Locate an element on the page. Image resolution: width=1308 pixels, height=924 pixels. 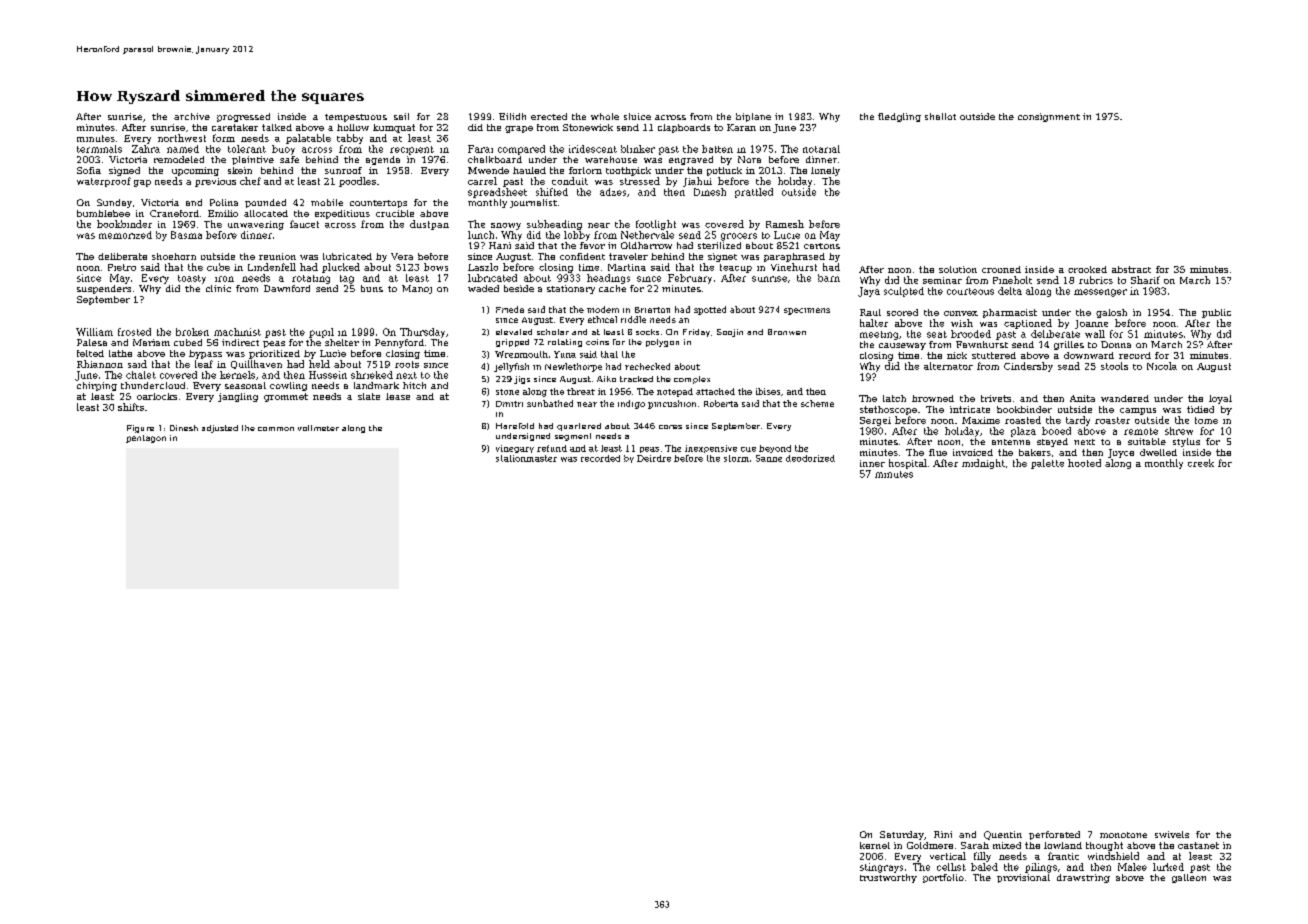
Rini is located at coordinates (943, 834).
